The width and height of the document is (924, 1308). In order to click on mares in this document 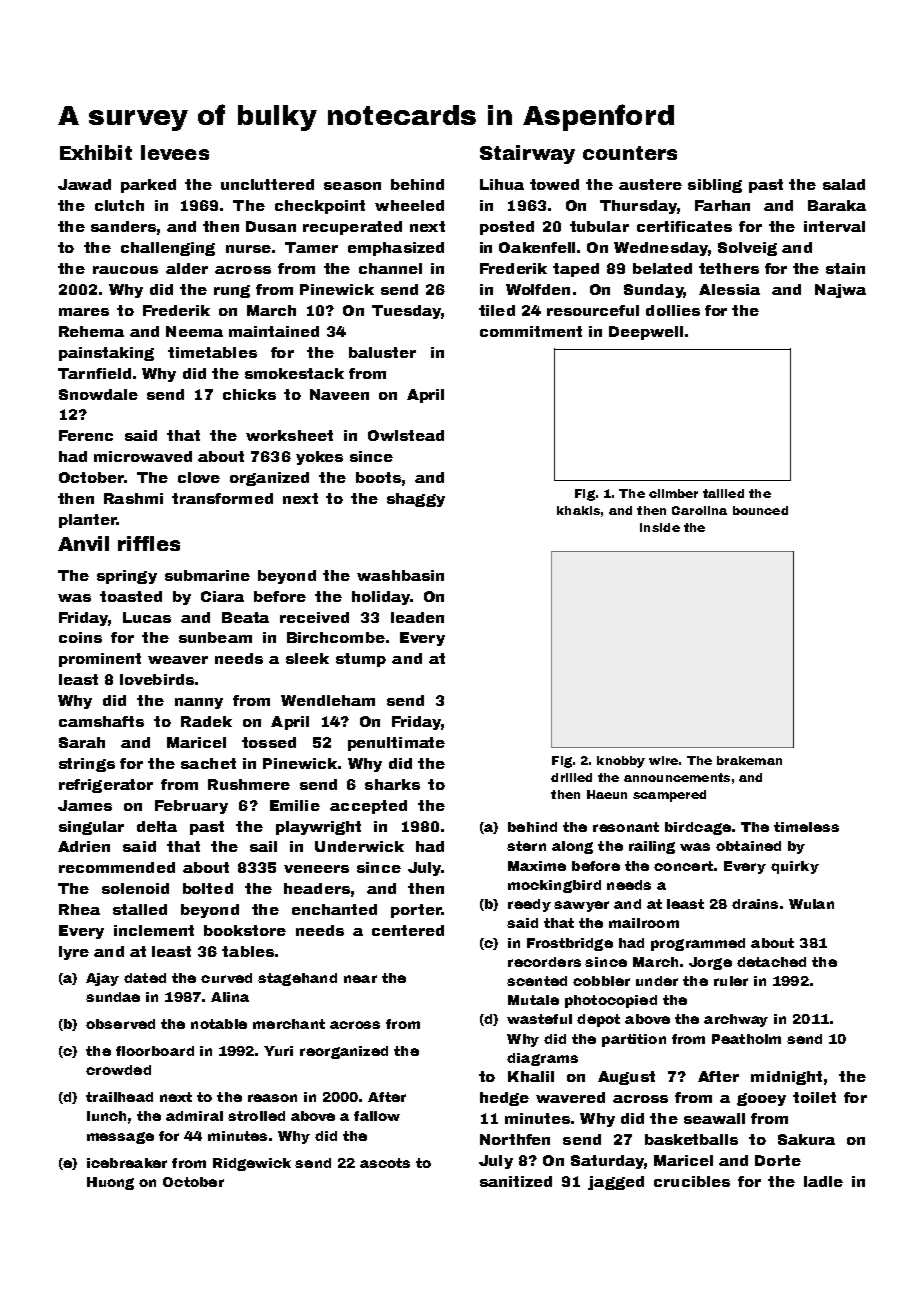, I will do `click(84, 312)`.
